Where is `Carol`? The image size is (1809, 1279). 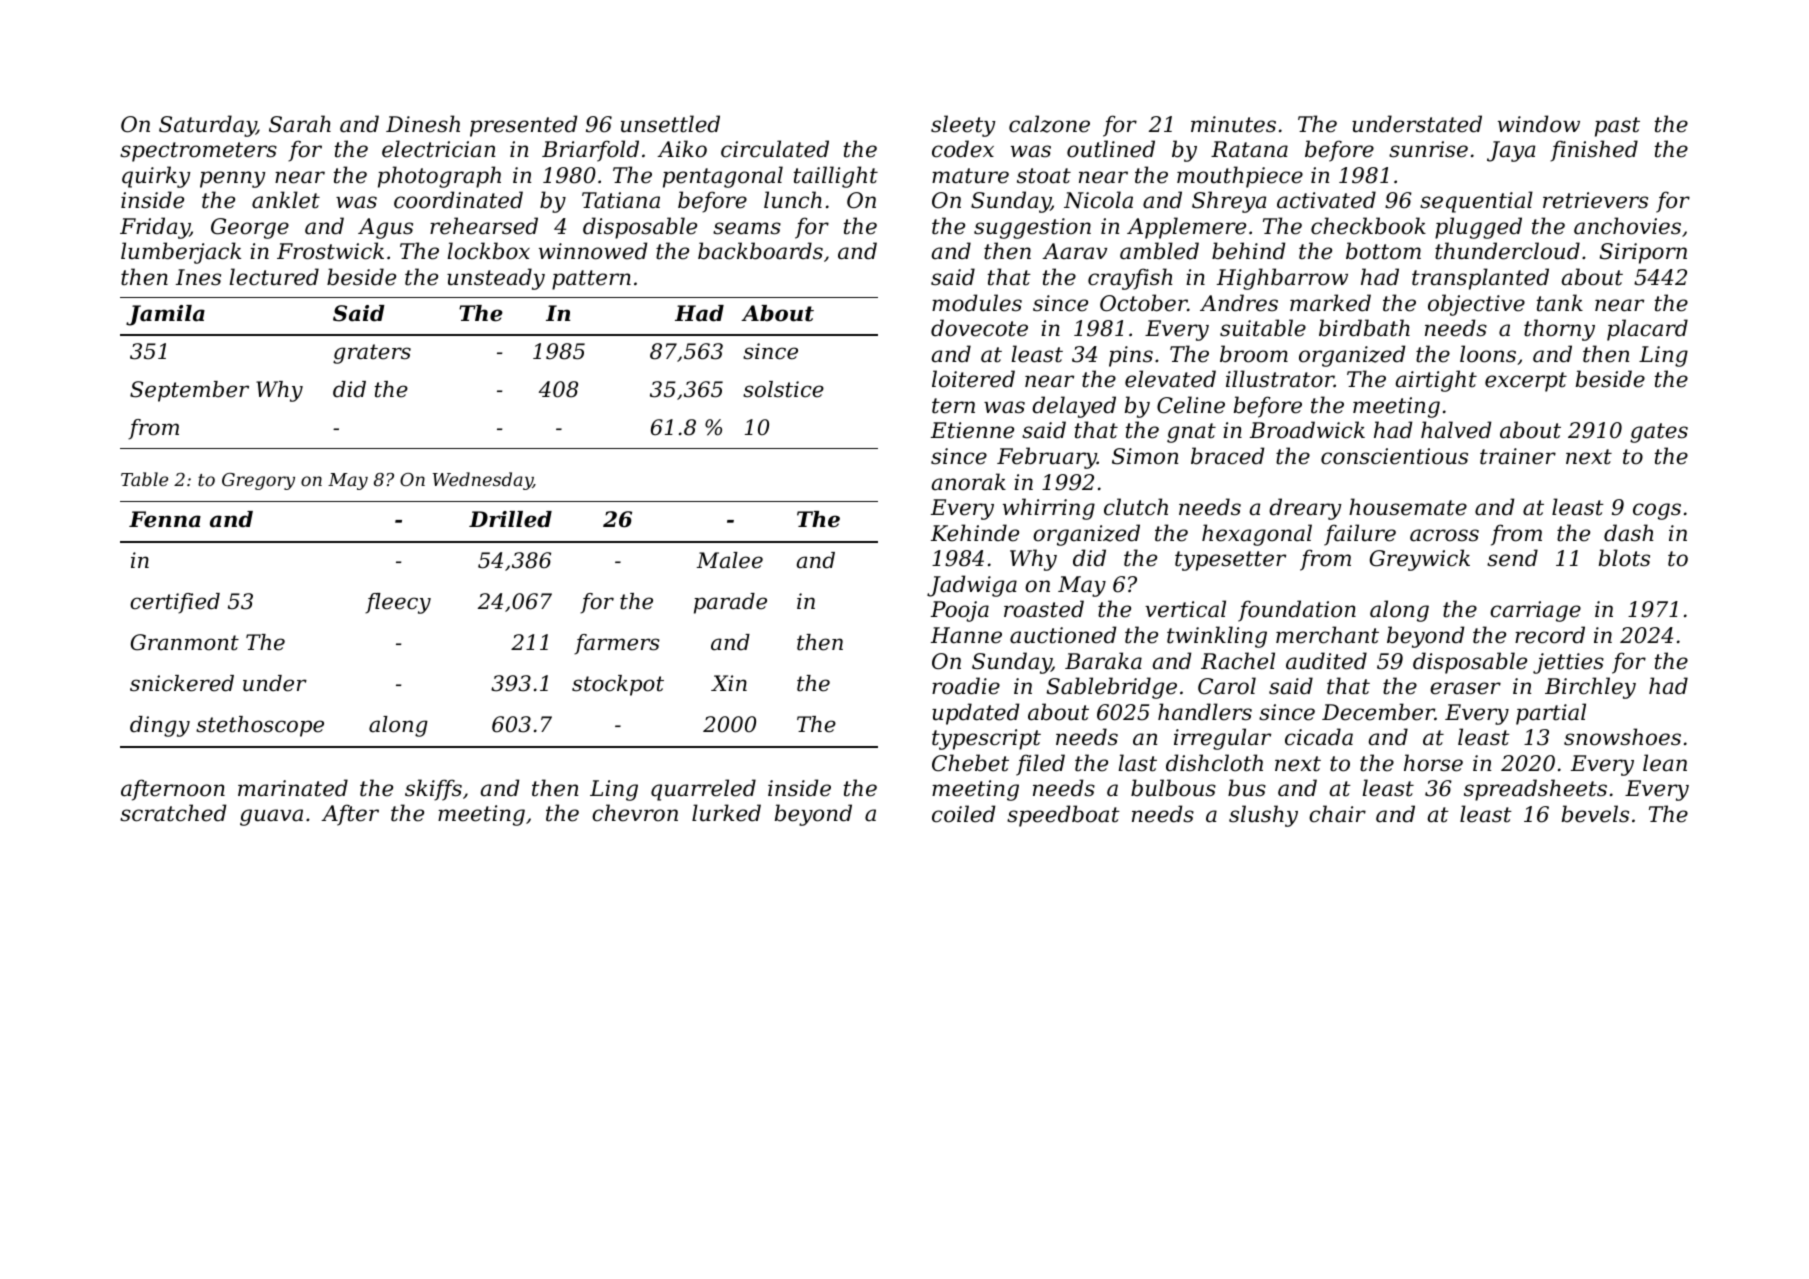
Carol is located at coordinates (1227, 686).
